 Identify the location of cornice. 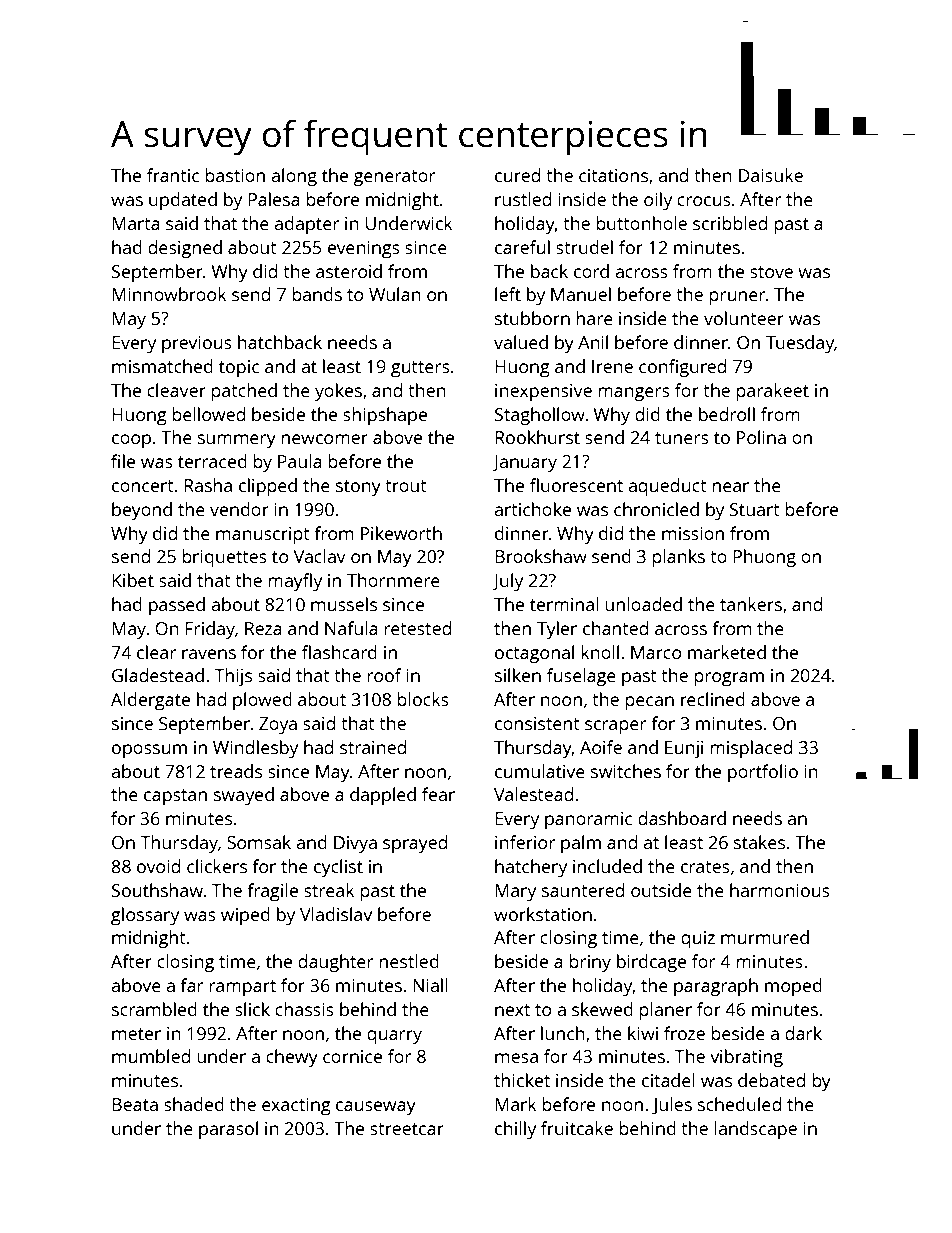
(352, 1056).
